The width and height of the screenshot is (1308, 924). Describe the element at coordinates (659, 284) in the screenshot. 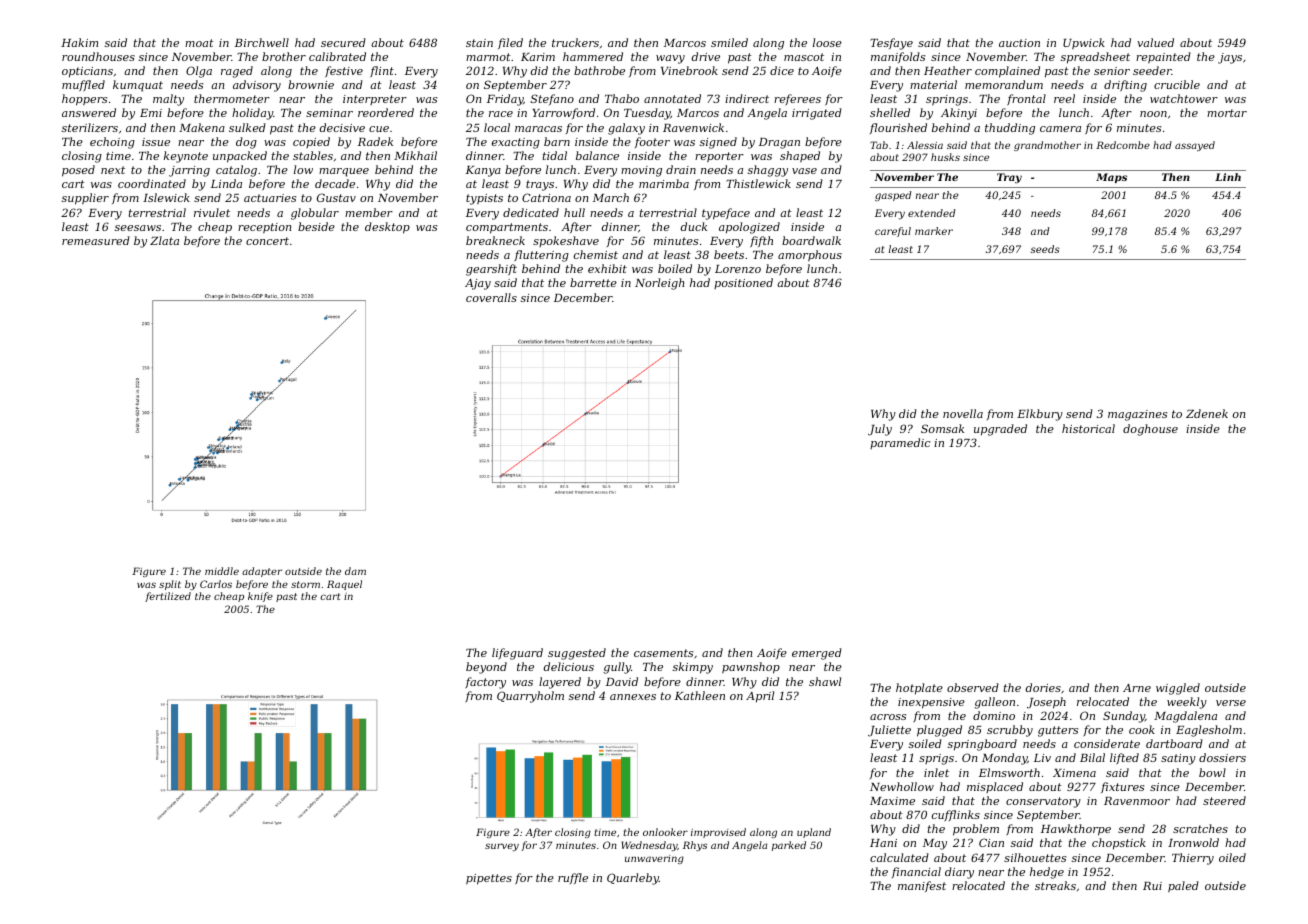

I see `Norleigh` at that location.
